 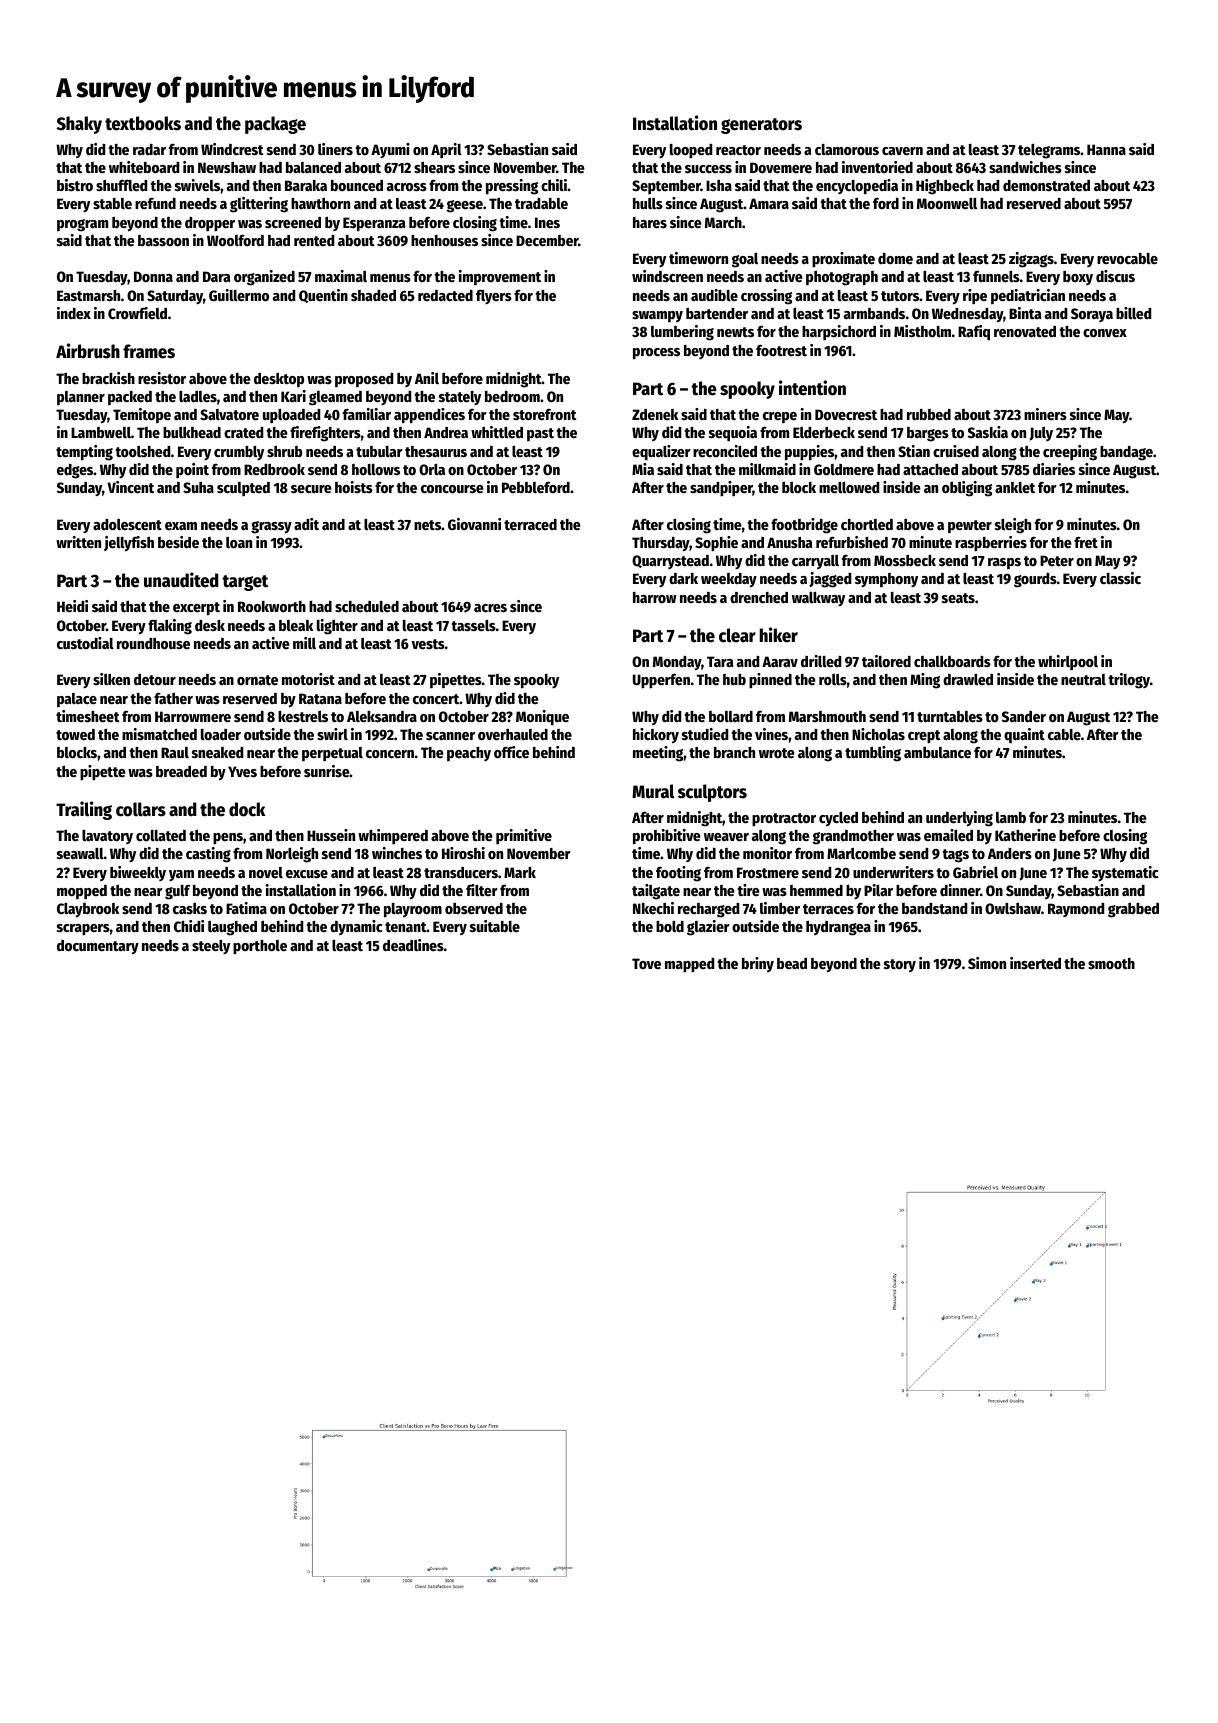 What do you see at coordinates (311, 489) in the screenshot?
I see `secure` at bounding box center [311, 489].
